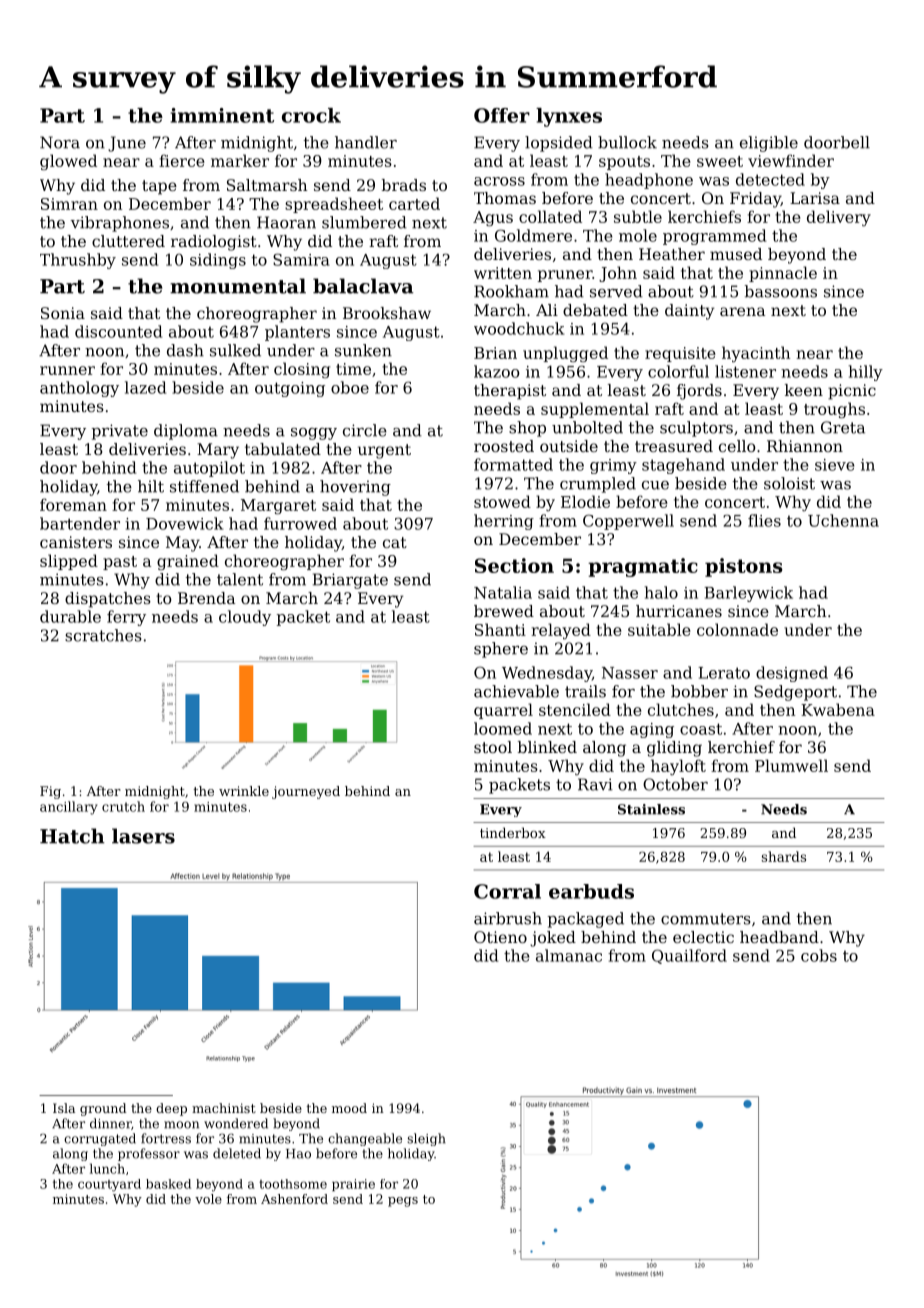 This screenshot has width=924, height=1308. What do you see at coordinates (510, 392) in the screenshot?
I see `therapist` at bounding box center [510, 392].
